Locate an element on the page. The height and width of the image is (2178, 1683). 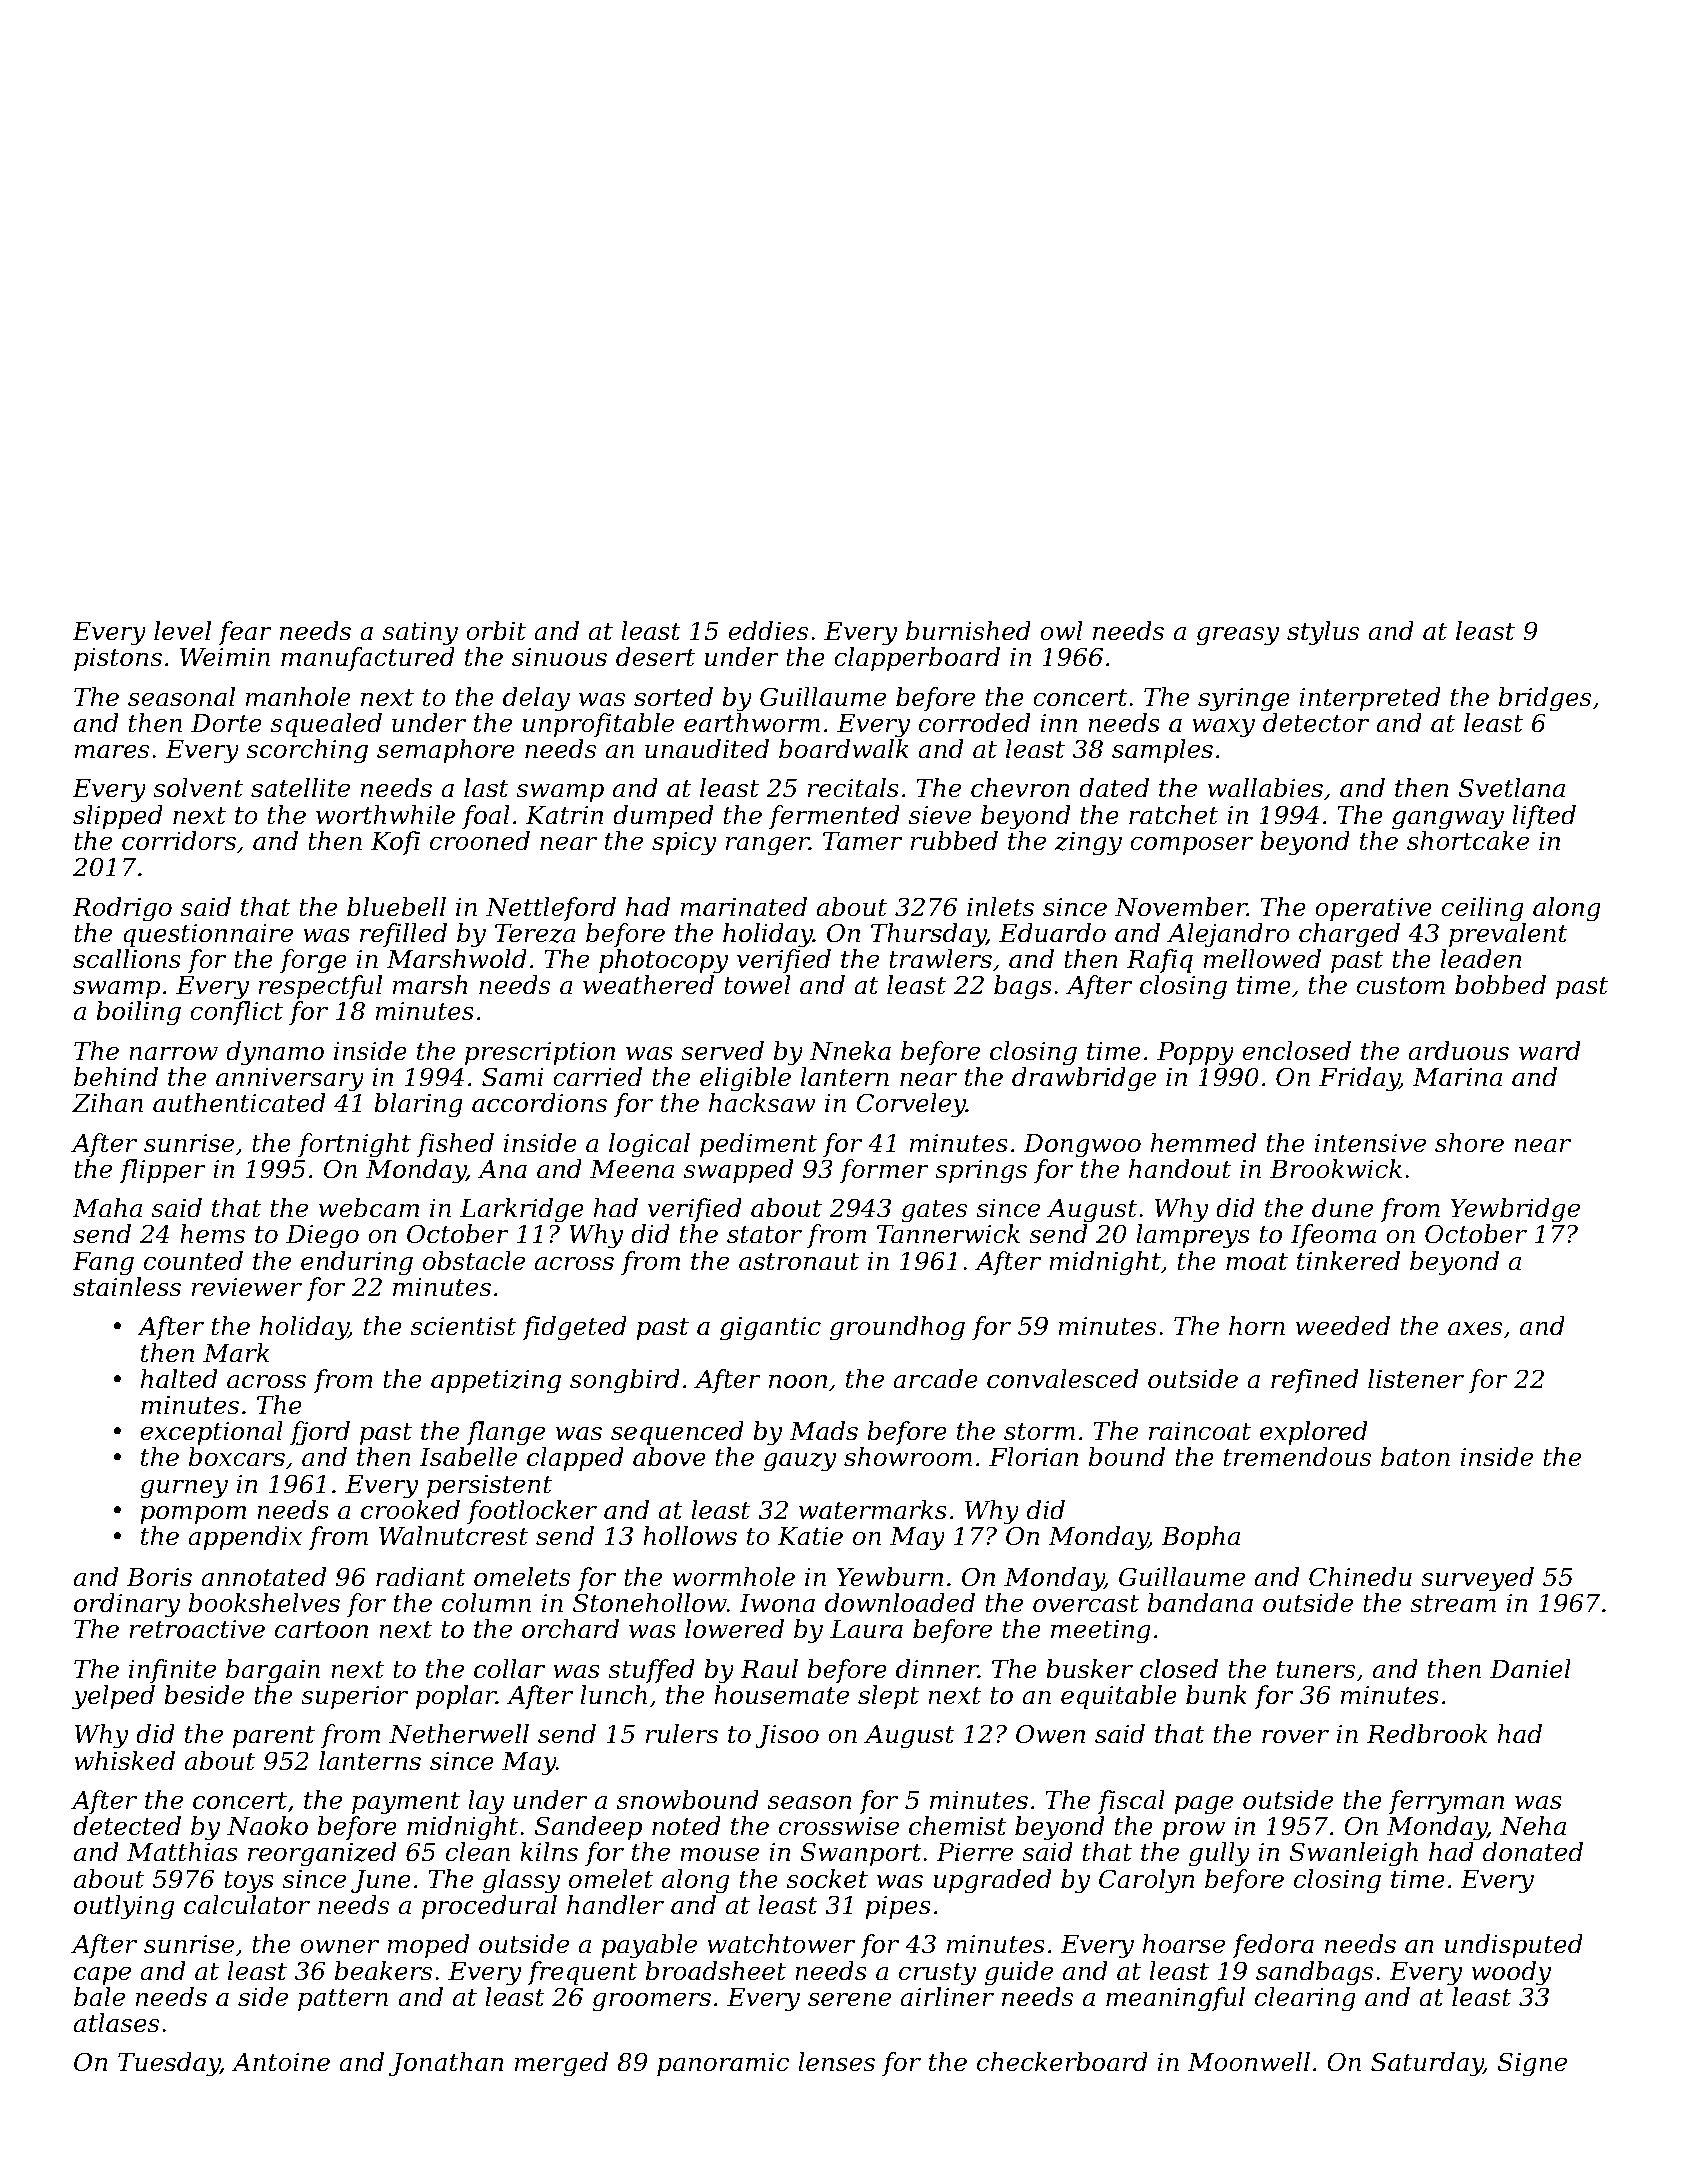
downloaded is located at coordinates (900, 1603).
